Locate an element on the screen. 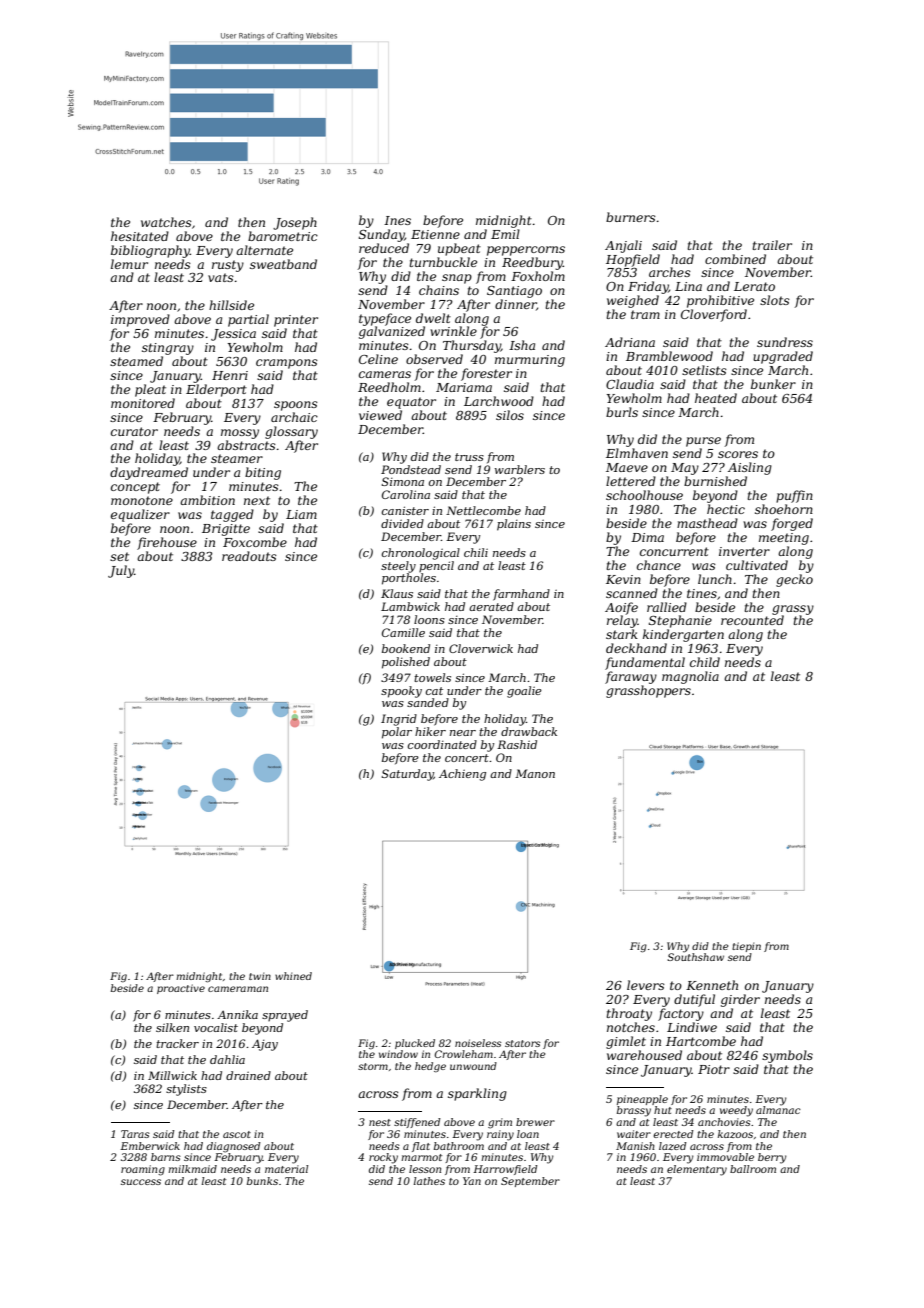  turnbuckle is located at coordinates (443, 262).
